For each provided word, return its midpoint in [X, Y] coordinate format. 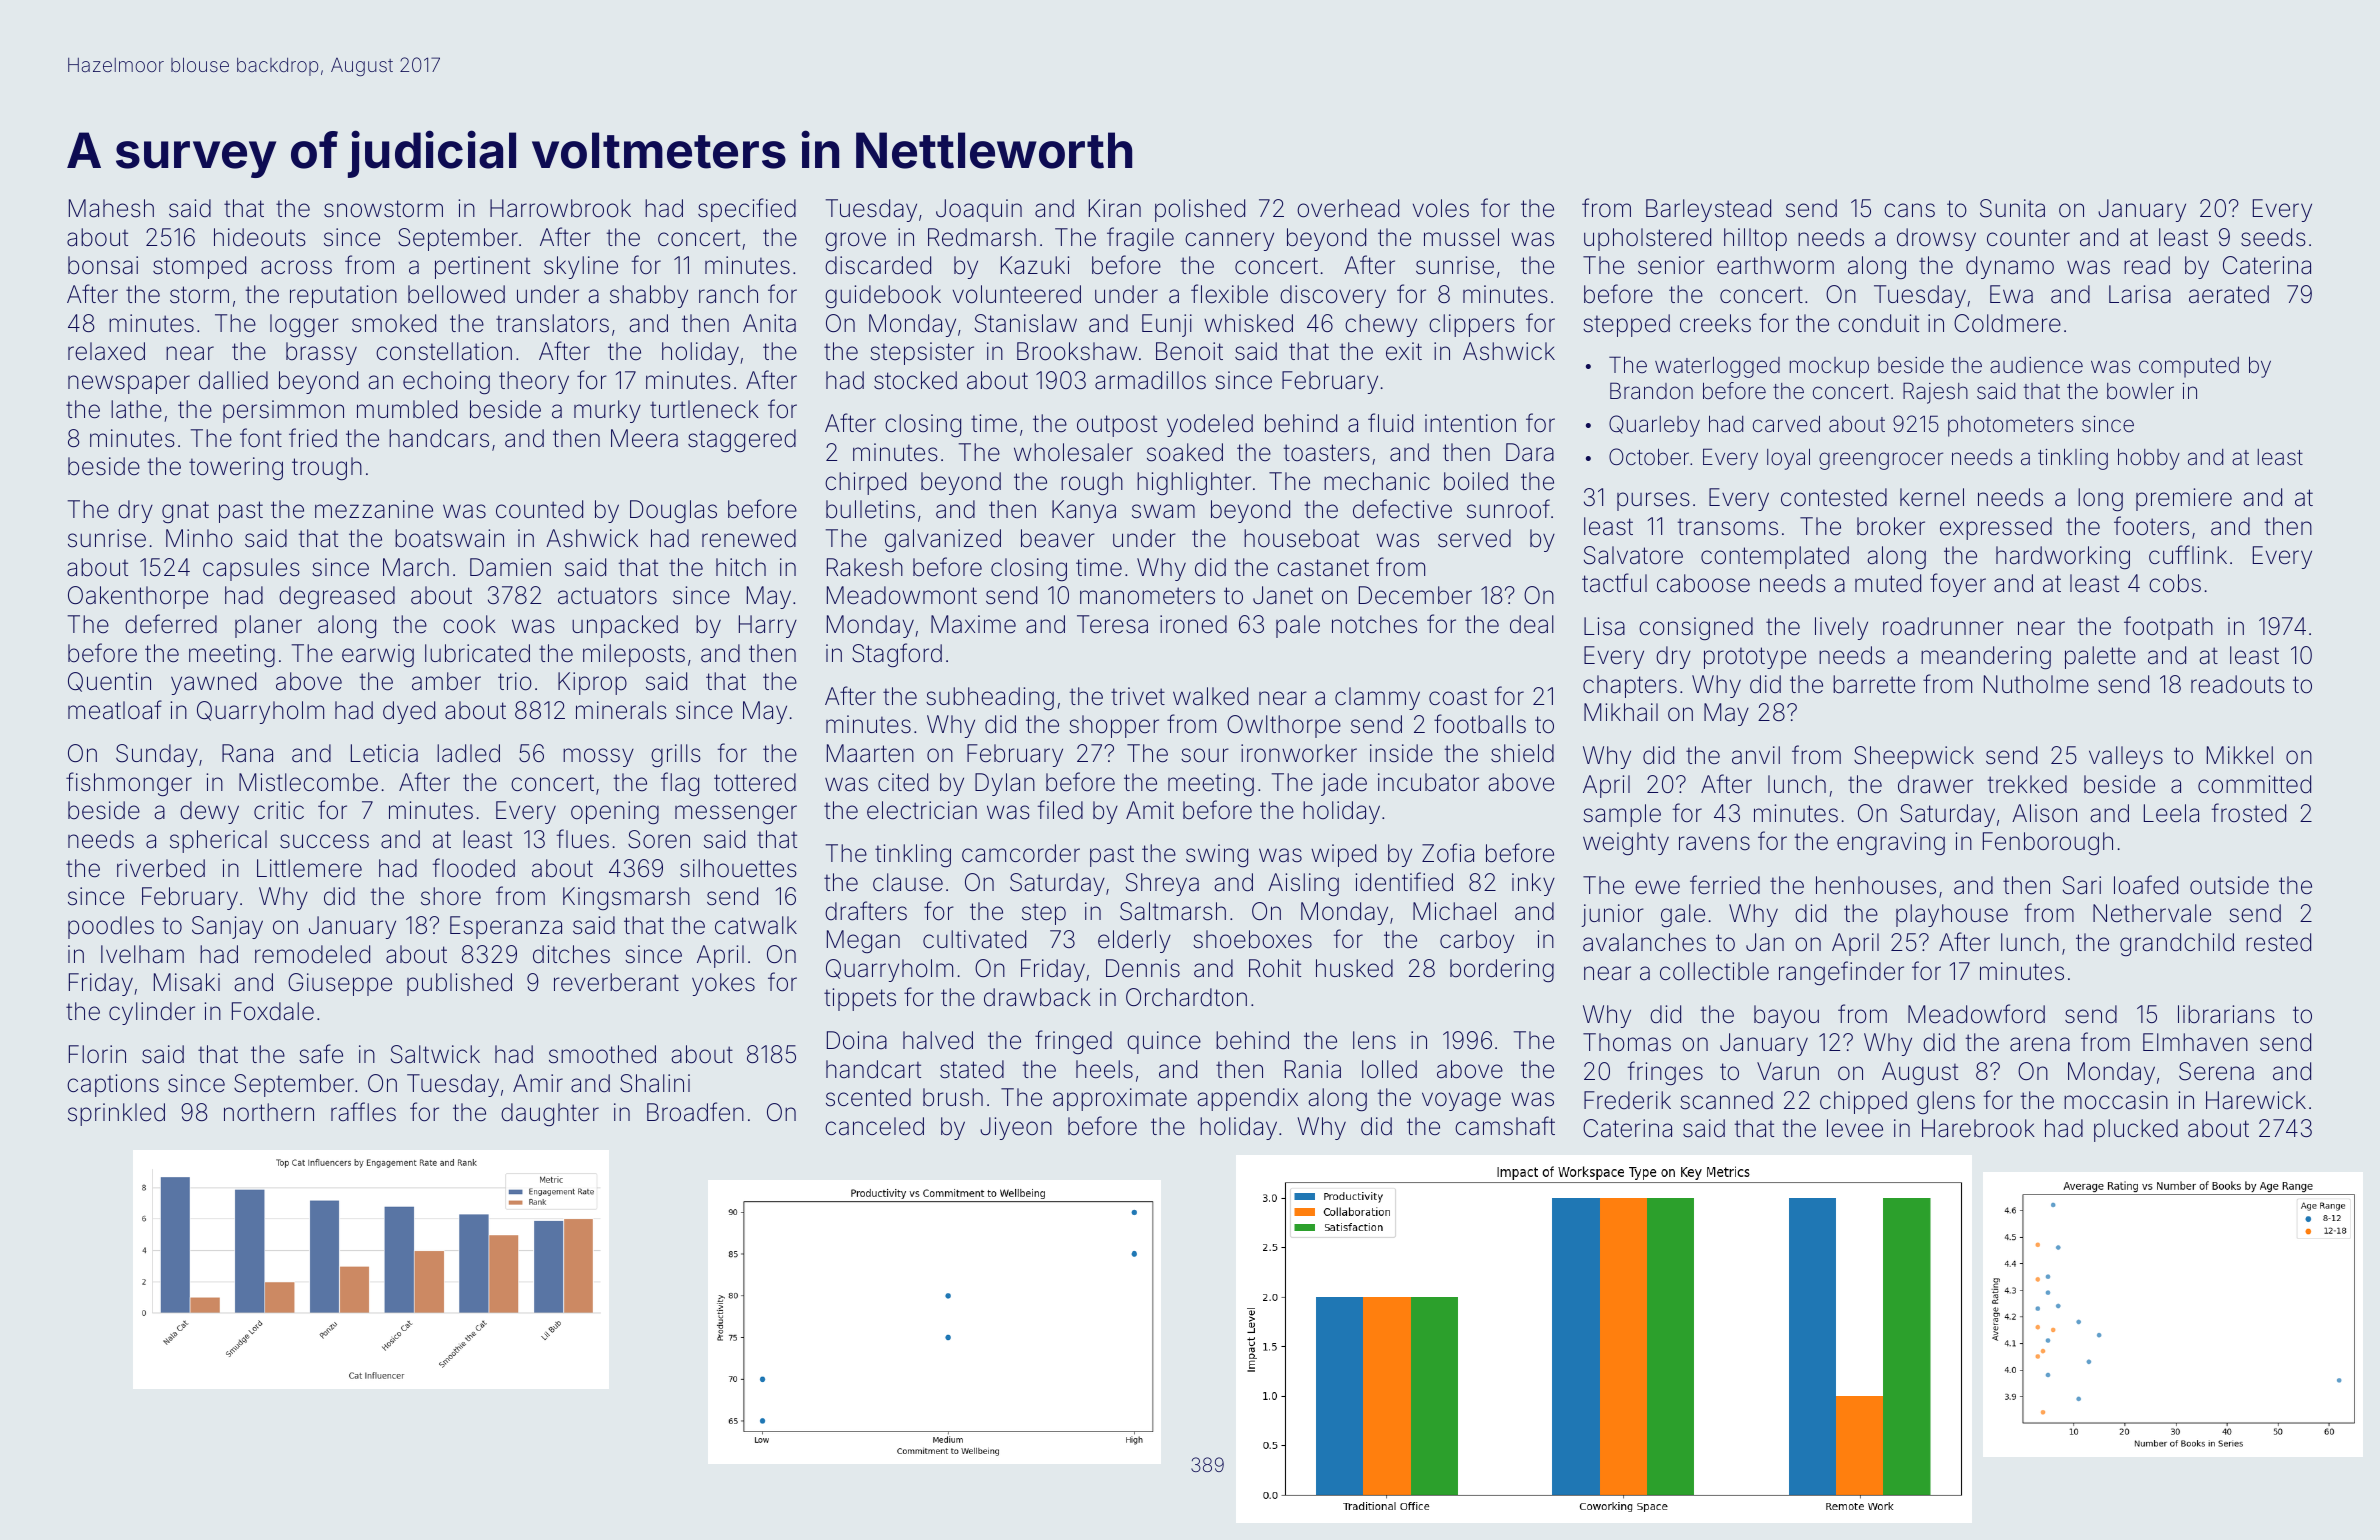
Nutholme [2036, 684]
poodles [111, 927]
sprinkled [116, 1114]
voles [1441, 208]
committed [2254, 784]
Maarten [870, 753]
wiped [1343, 855]
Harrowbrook [560, 208]
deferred [171, 624]
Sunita [2012, 208]
